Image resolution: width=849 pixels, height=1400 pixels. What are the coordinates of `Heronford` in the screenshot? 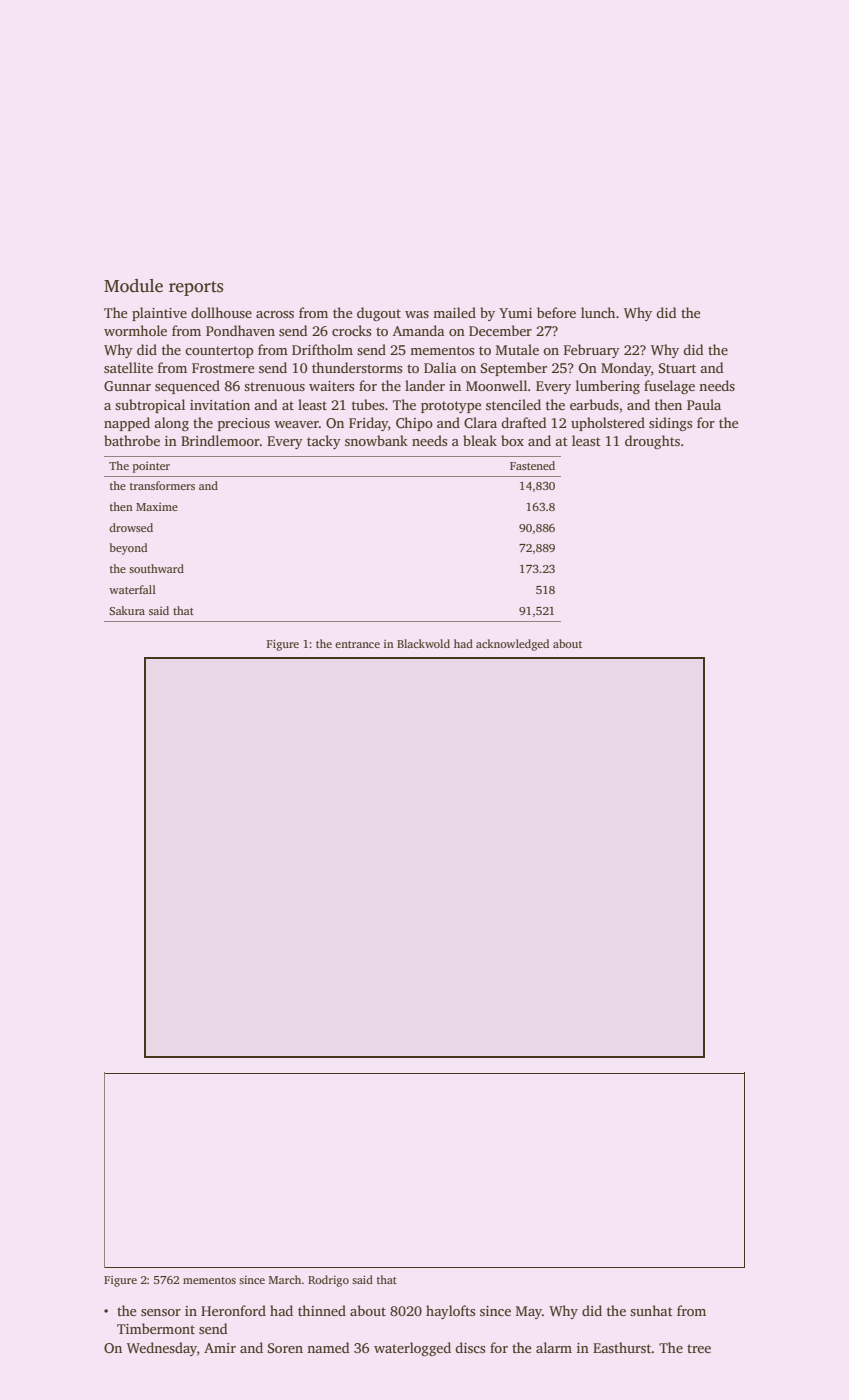 It's located at (233, 1310).
